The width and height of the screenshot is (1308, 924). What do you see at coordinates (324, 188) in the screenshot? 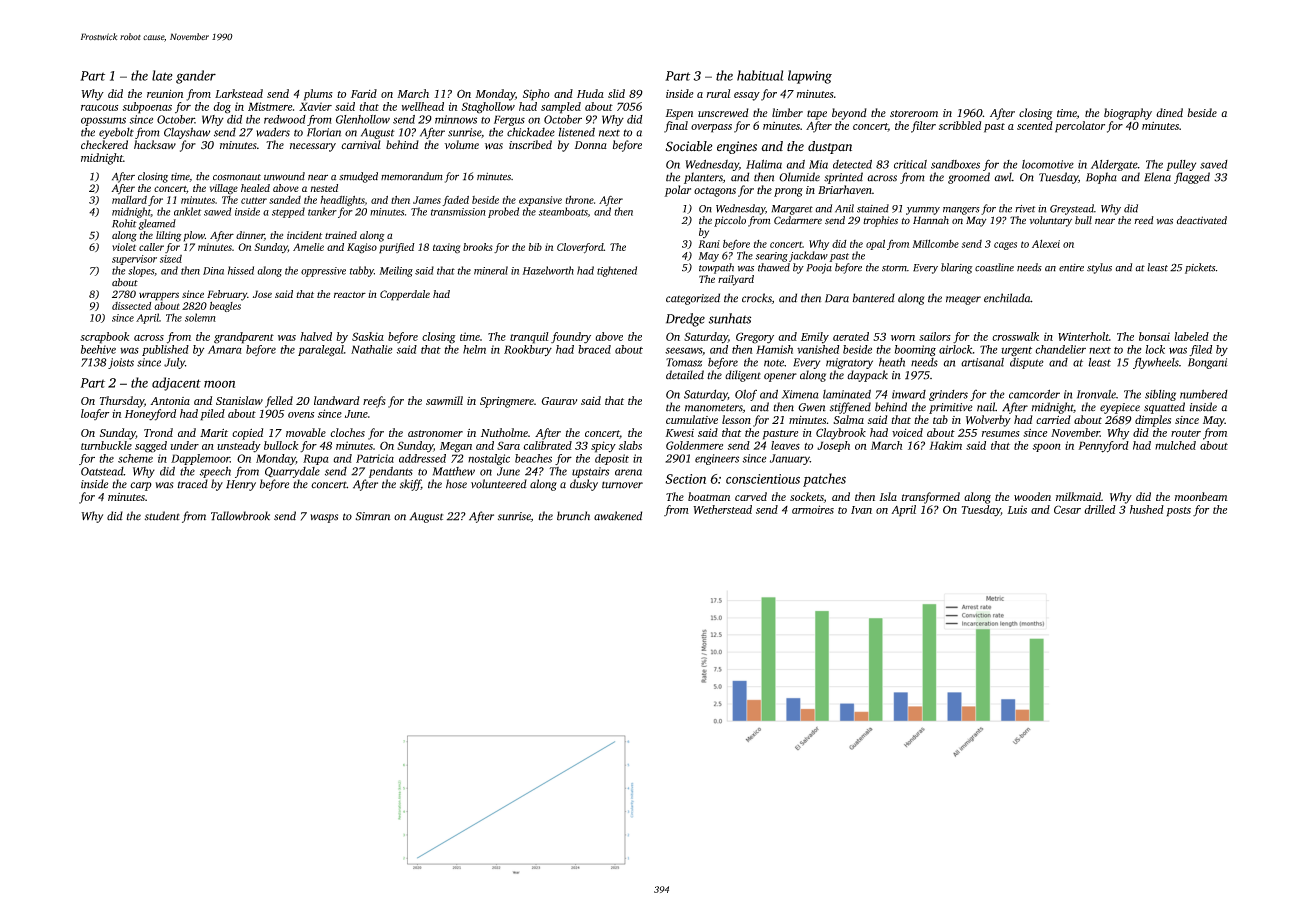
I see `nested` at bounding box center [324, 188].
